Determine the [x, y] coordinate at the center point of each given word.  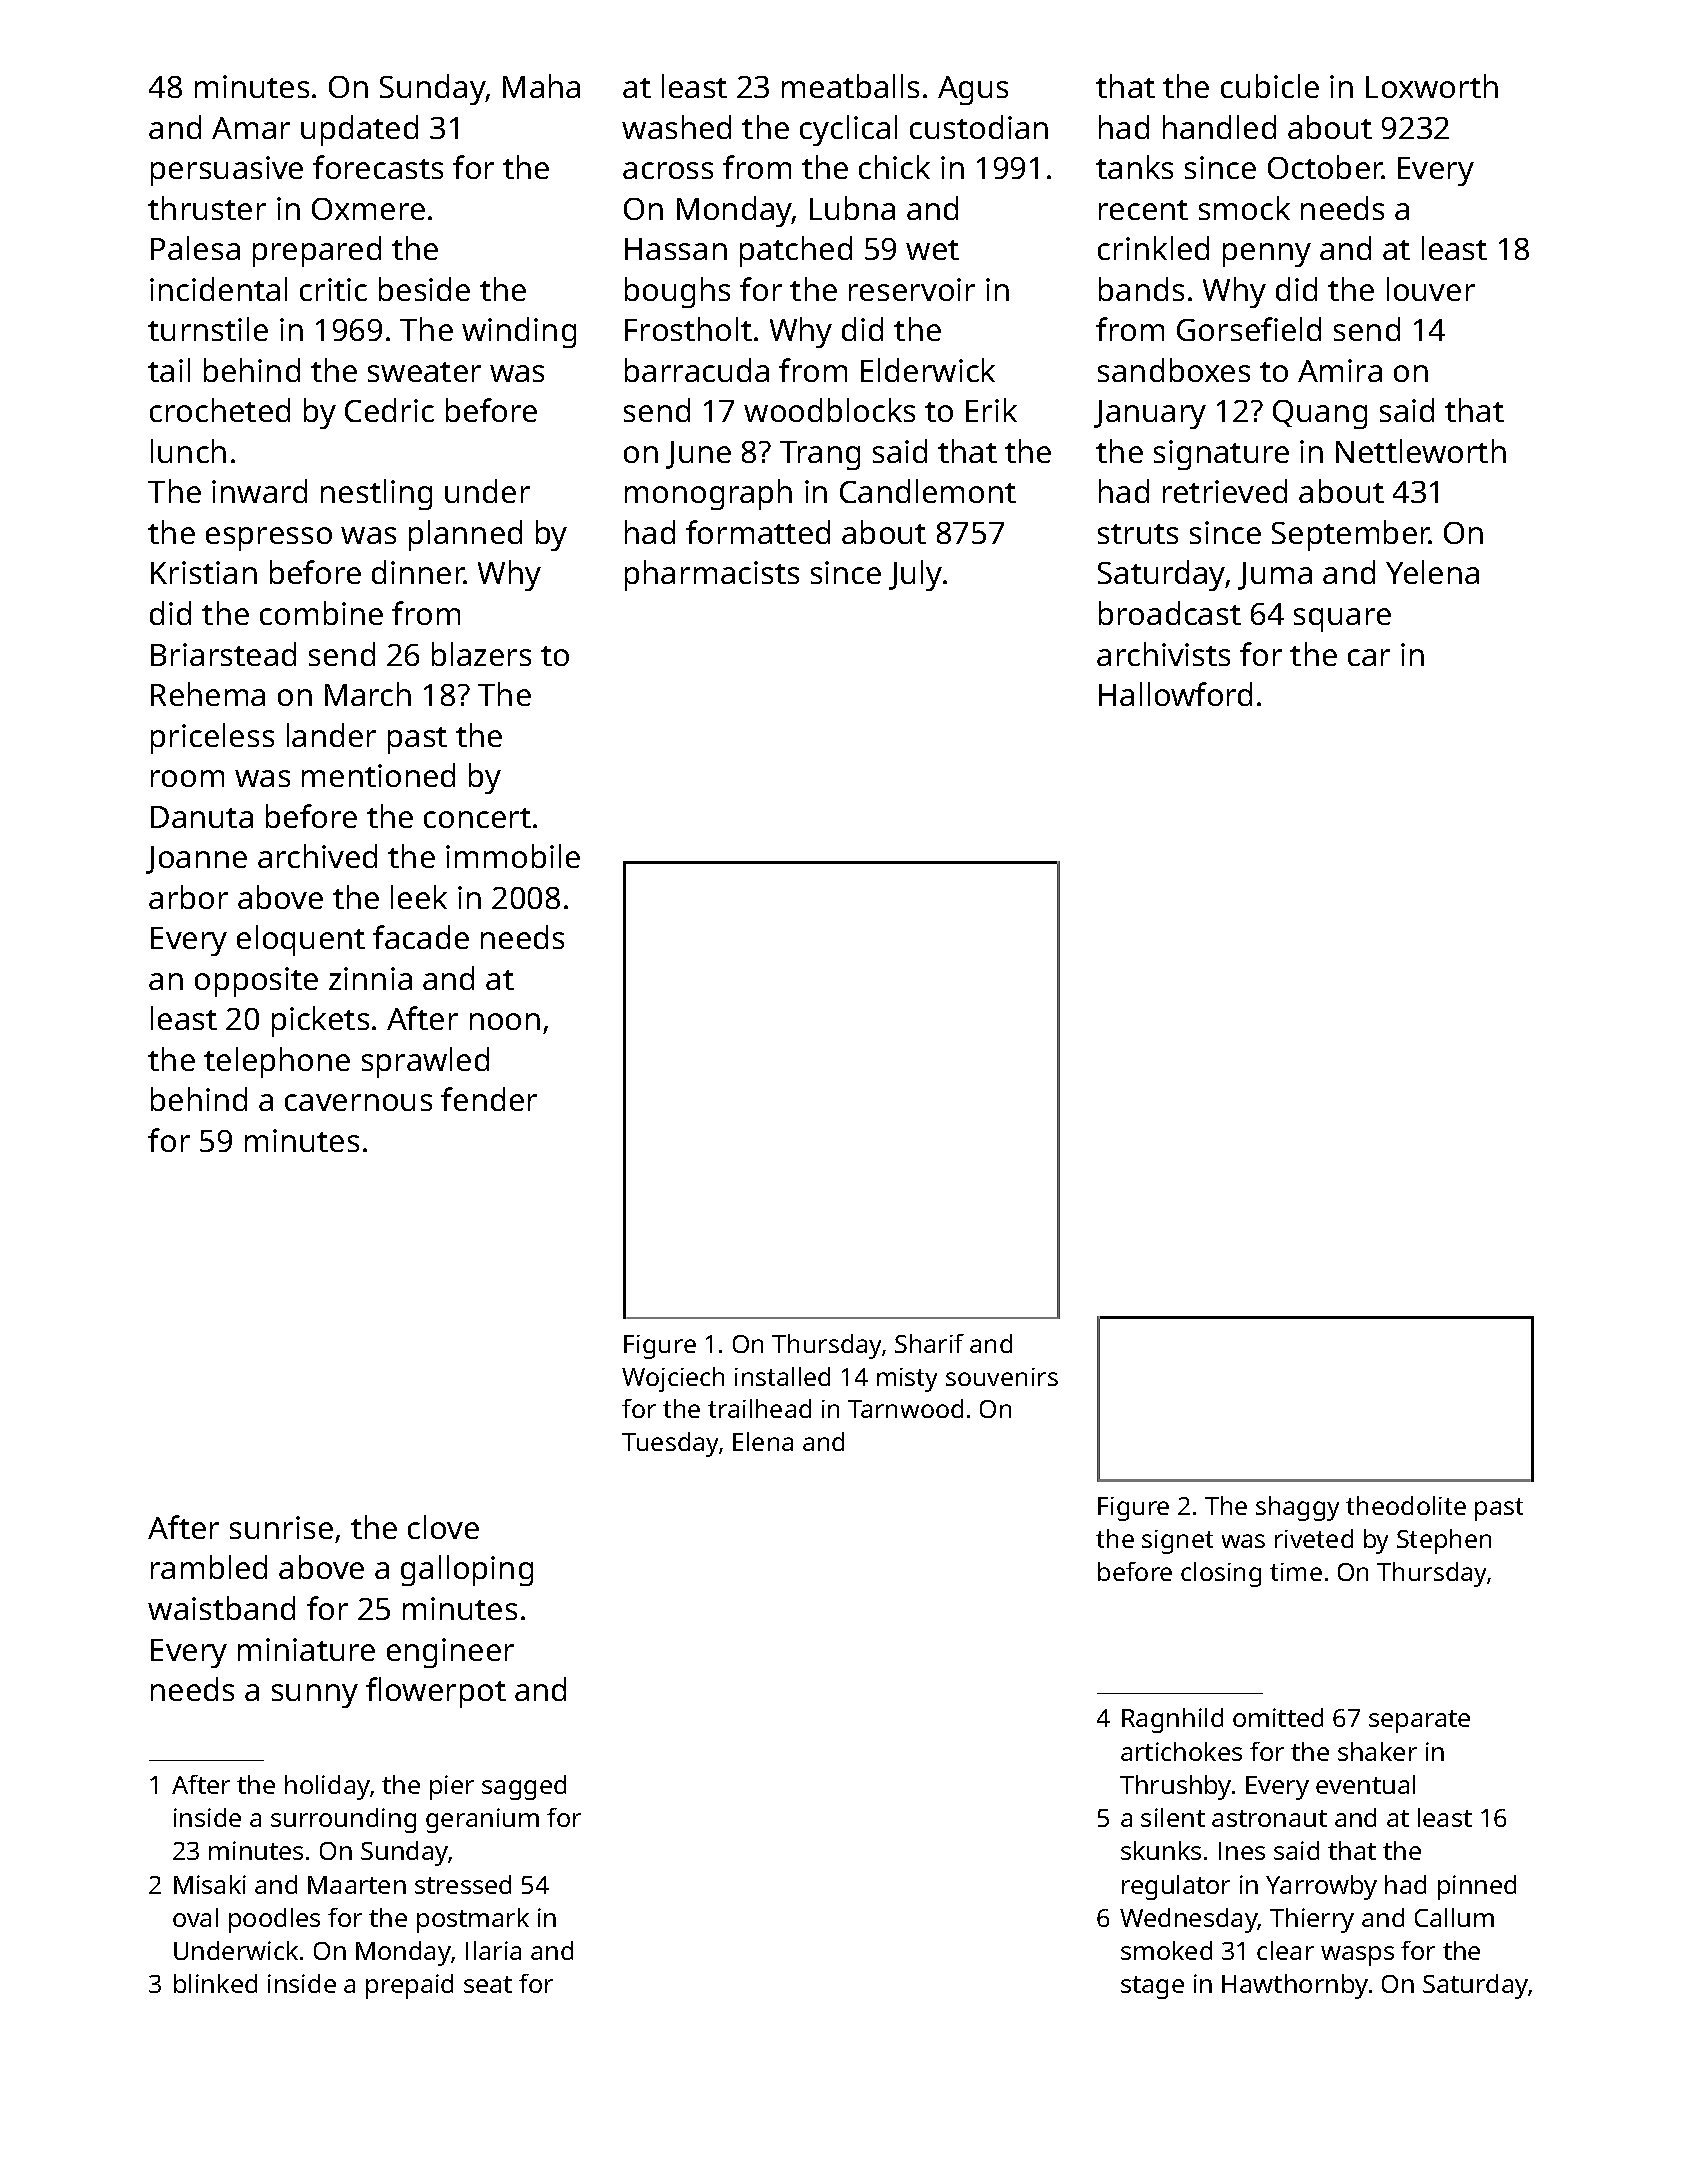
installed [782, 1376]
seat [488, 1984]
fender [489, 1099]
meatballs [850, 86]
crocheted [220, 410]
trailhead [759, 1408]
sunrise [281, 1527]
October [1325, 167]
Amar [251, 128]
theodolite [1406, 1505]
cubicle [1270, 86]
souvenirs [1002, 1377]
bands [1141, 289]
